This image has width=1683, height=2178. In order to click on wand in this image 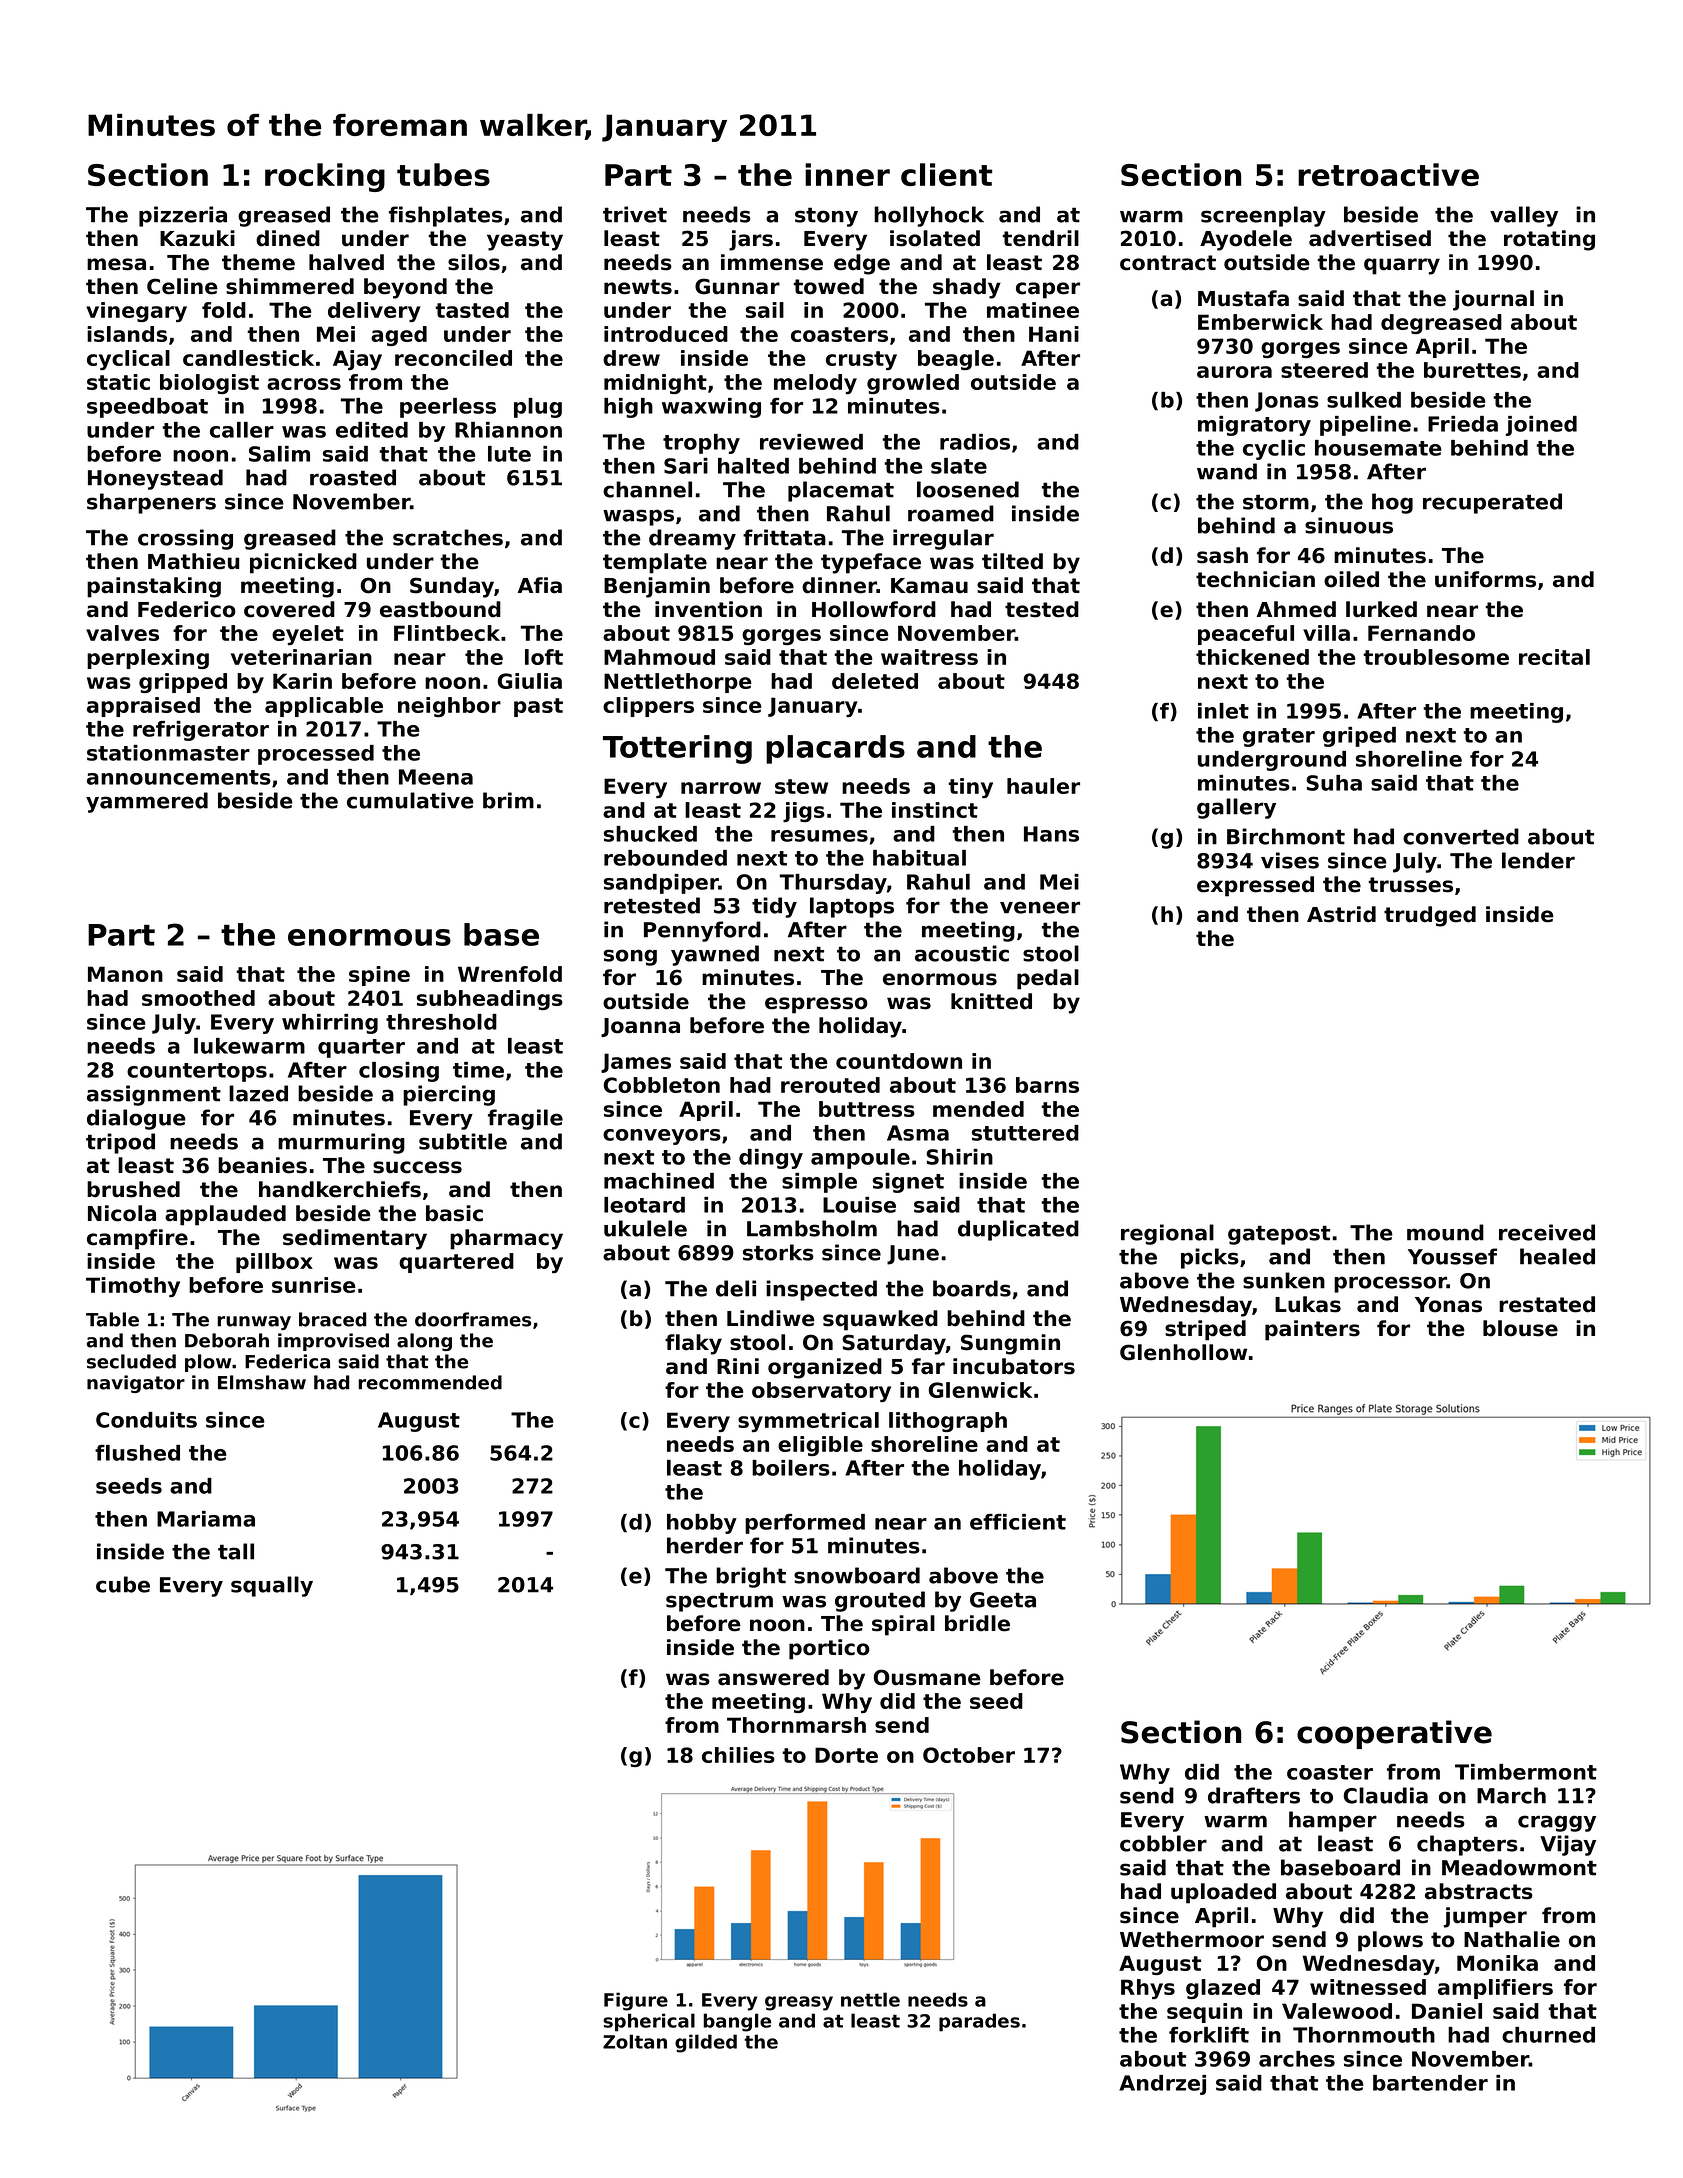, I will do `click(1227, 471)`.
